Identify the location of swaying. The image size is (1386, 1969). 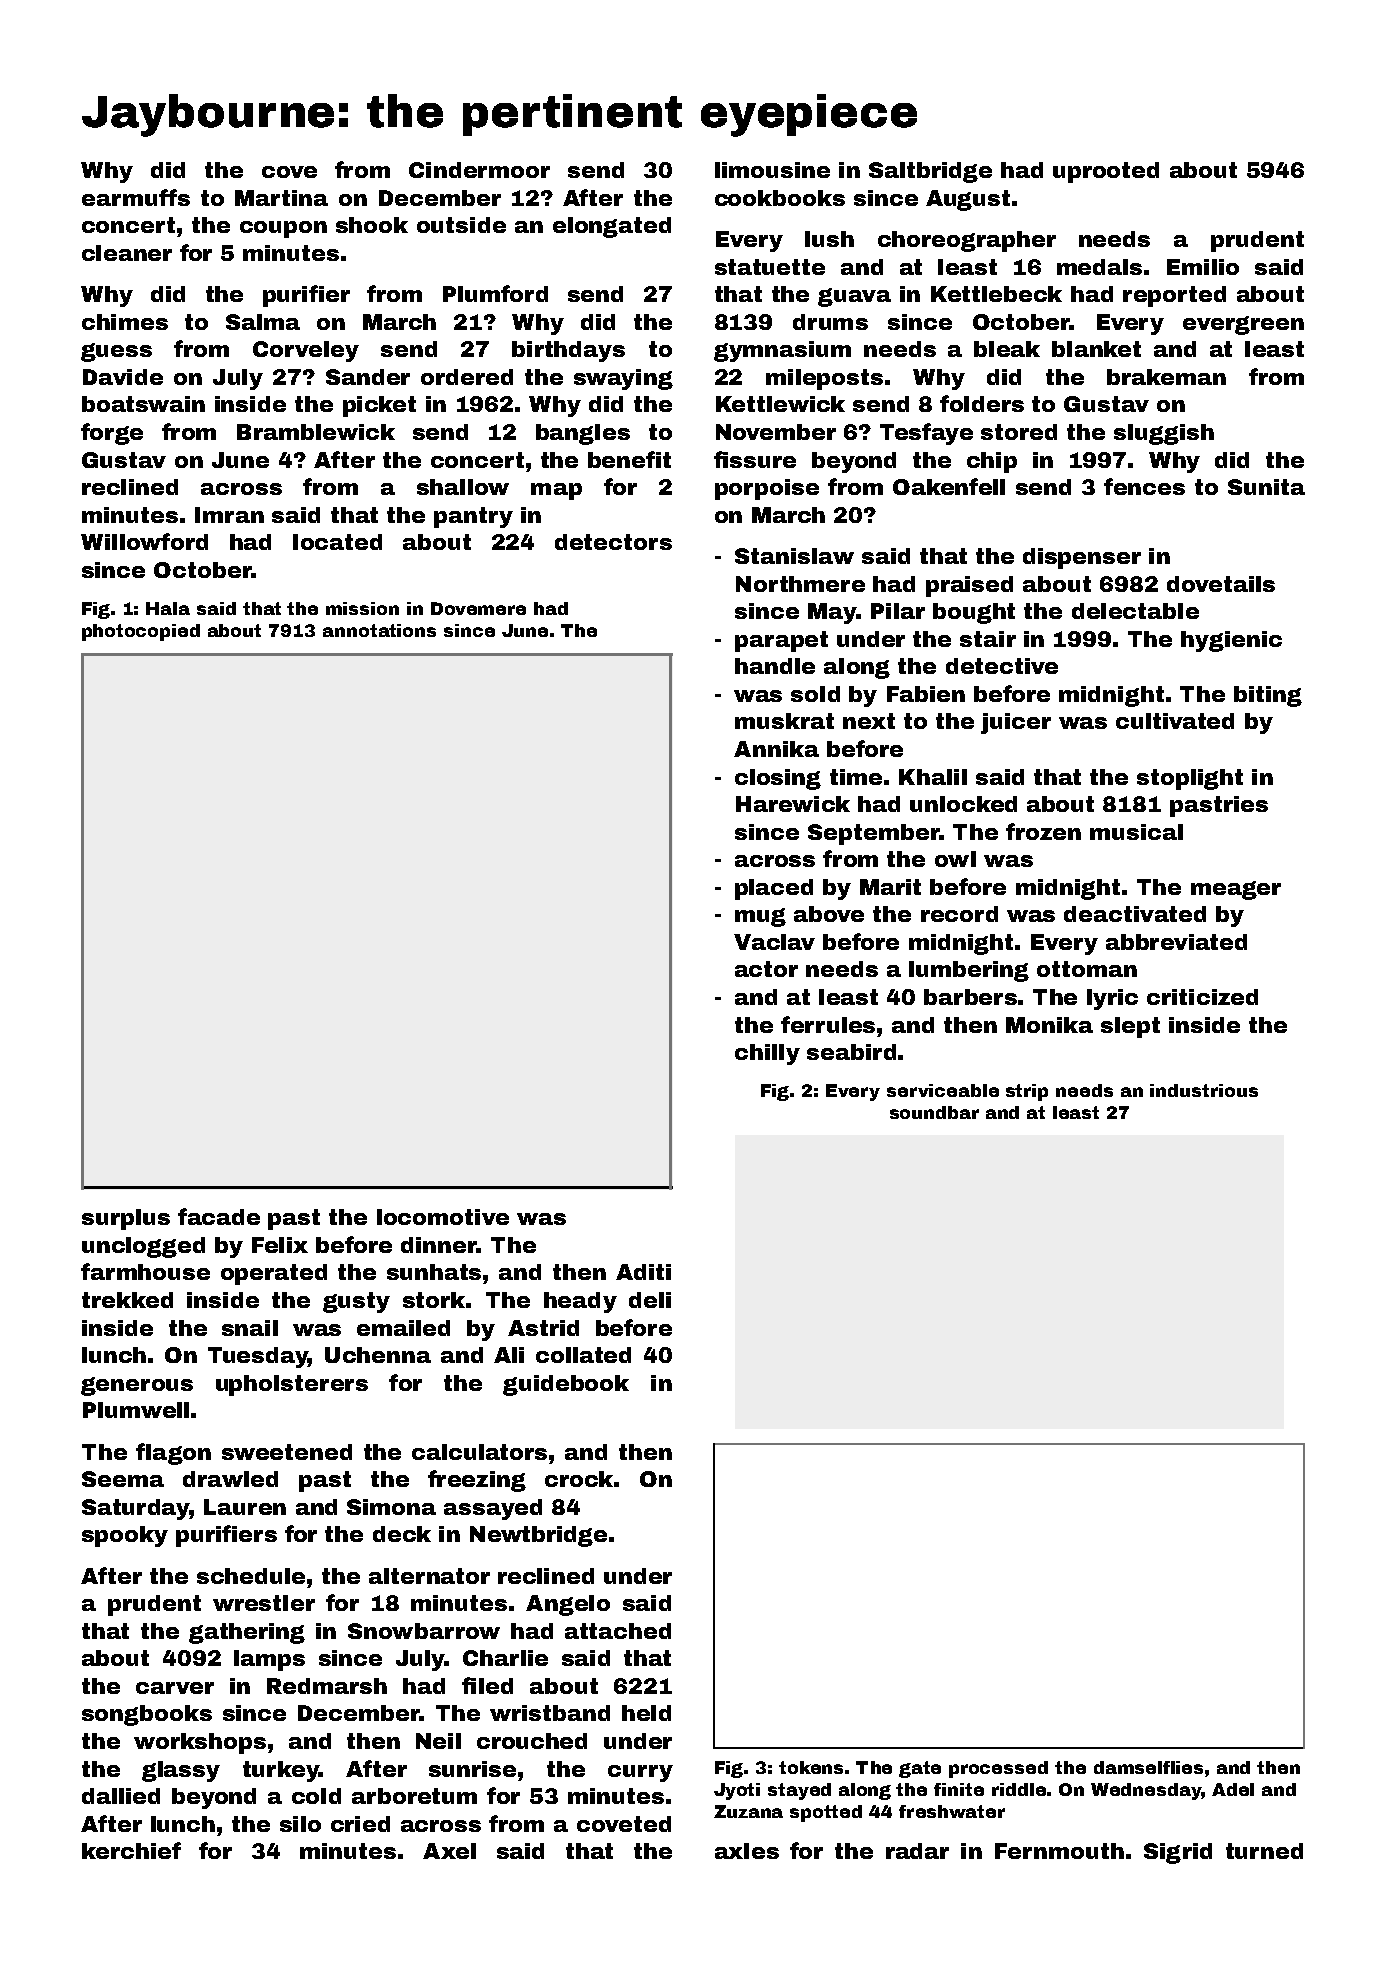
(623, 379).
